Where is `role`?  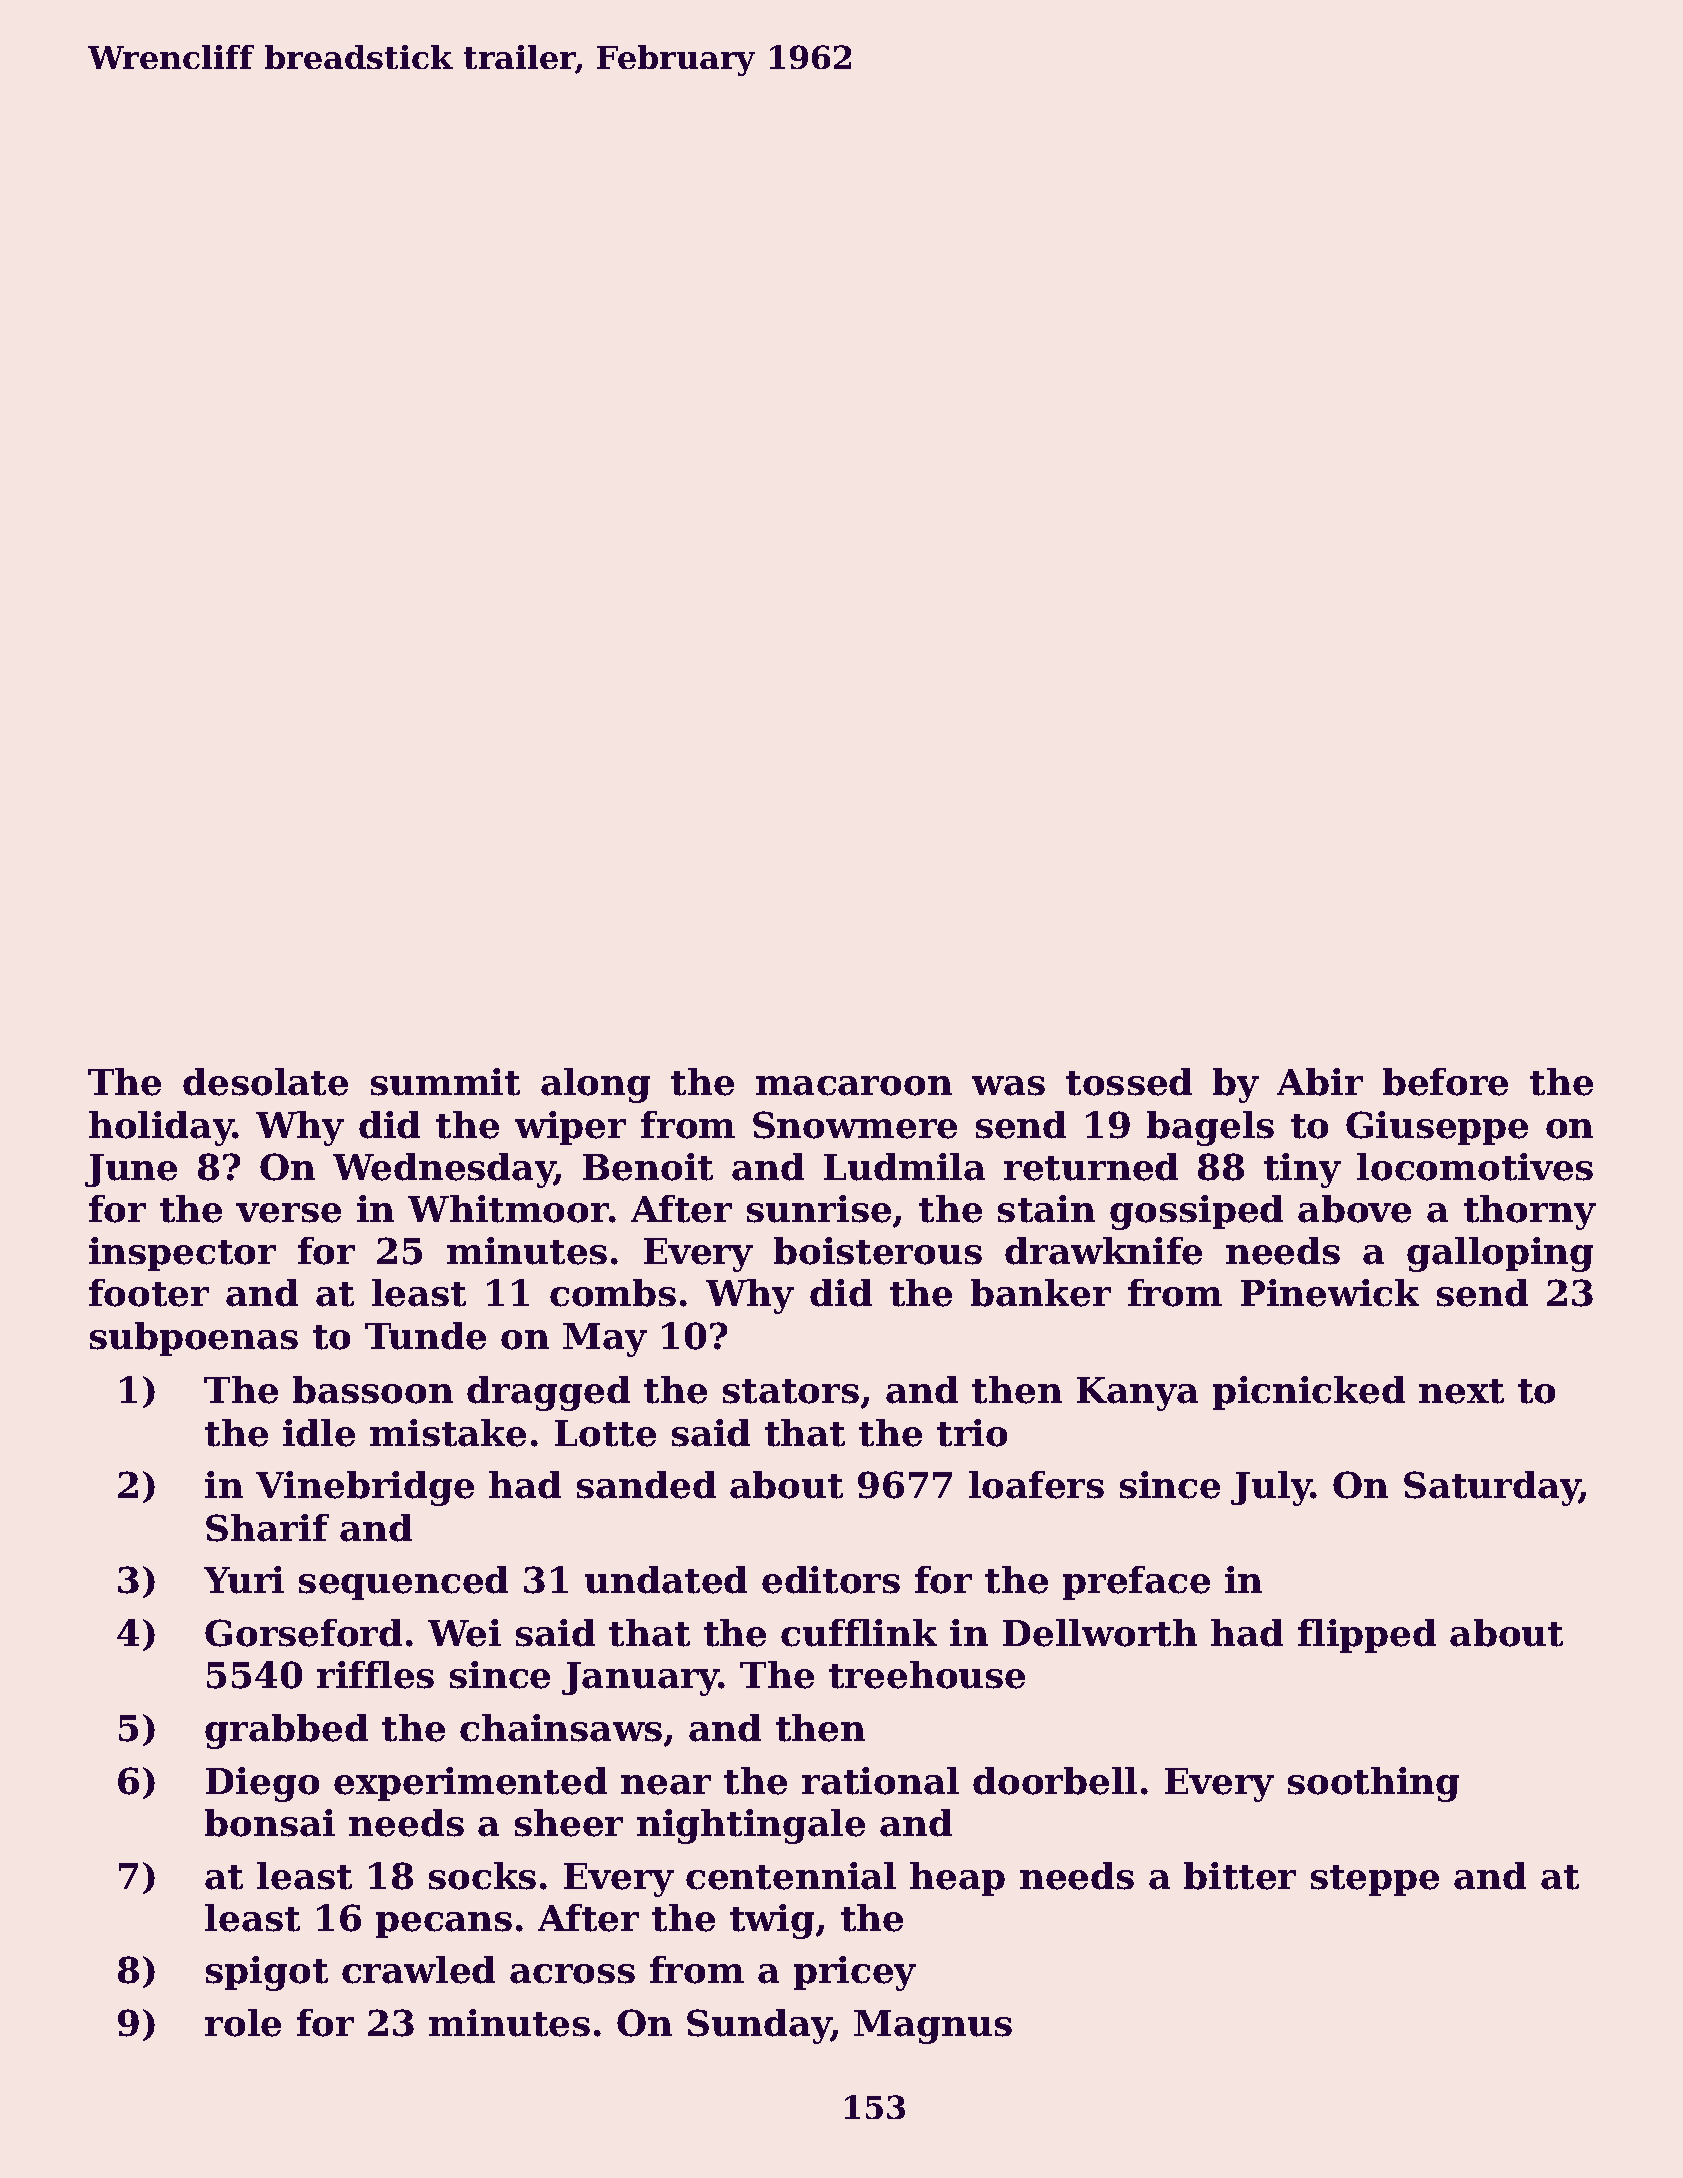 role is located at coordinates (243, 2023).
